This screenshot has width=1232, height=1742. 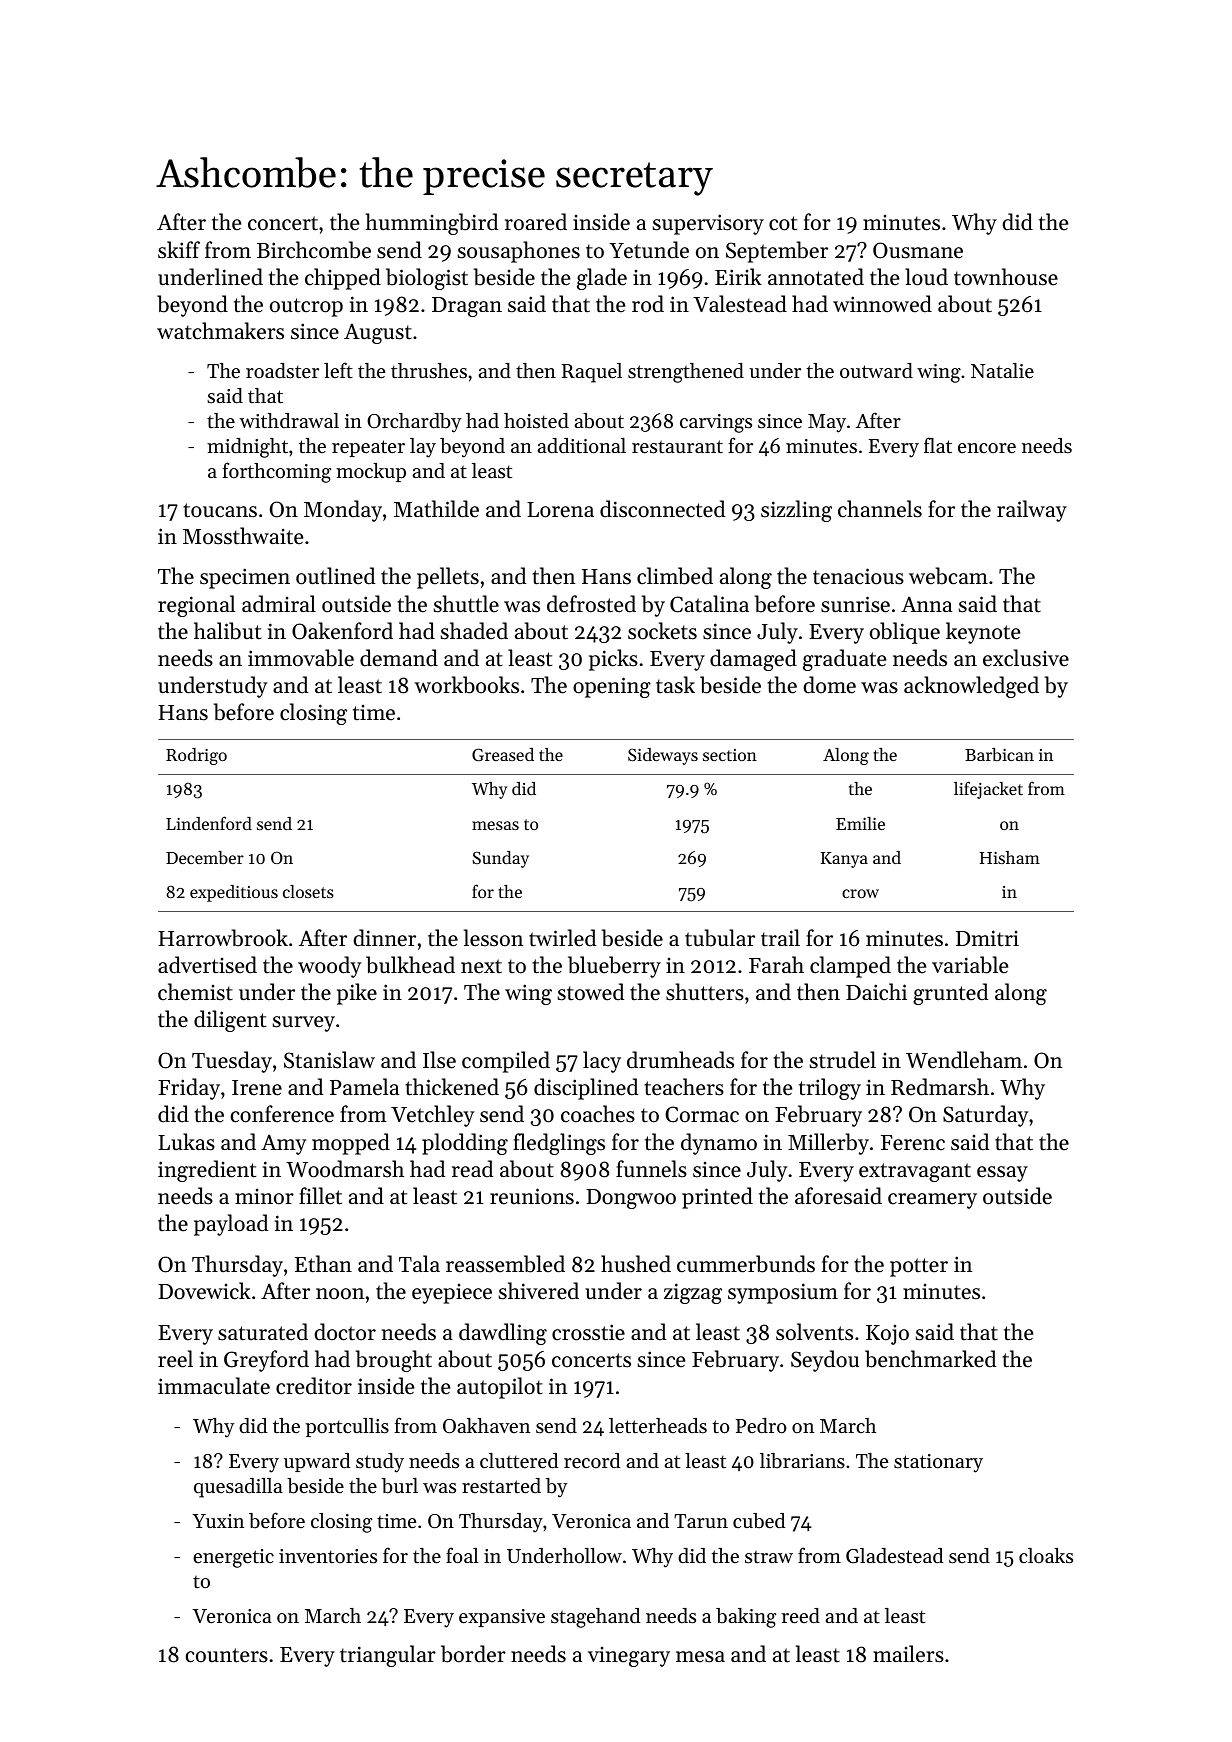 What do you see at coordinates (207, 965) in the screenshot?
I see `advertised` at bounding box center [207, 965].
